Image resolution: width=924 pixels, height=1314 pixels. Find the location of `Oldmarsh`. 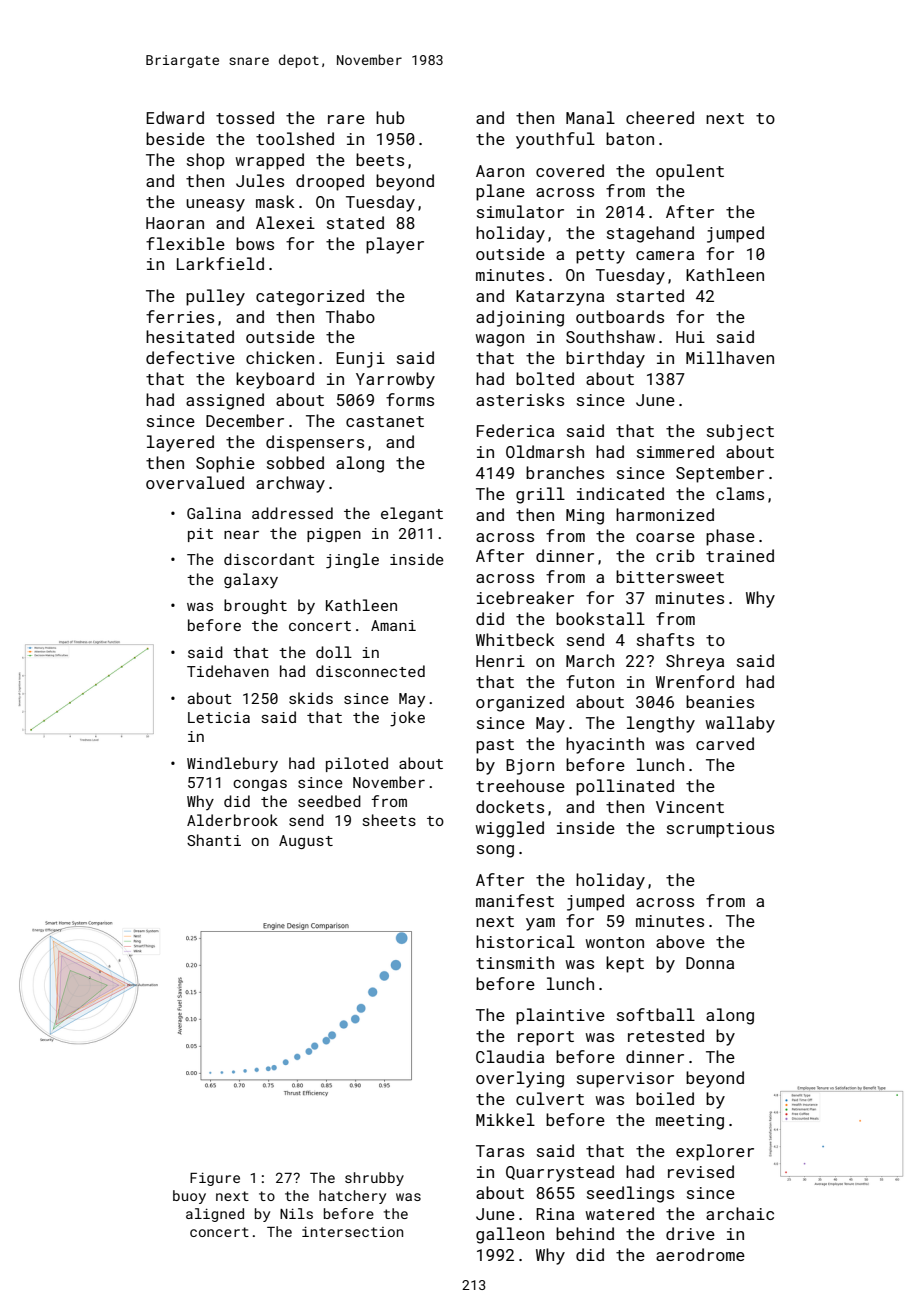

Oldmarsh is located at coordinates (545, 451).
